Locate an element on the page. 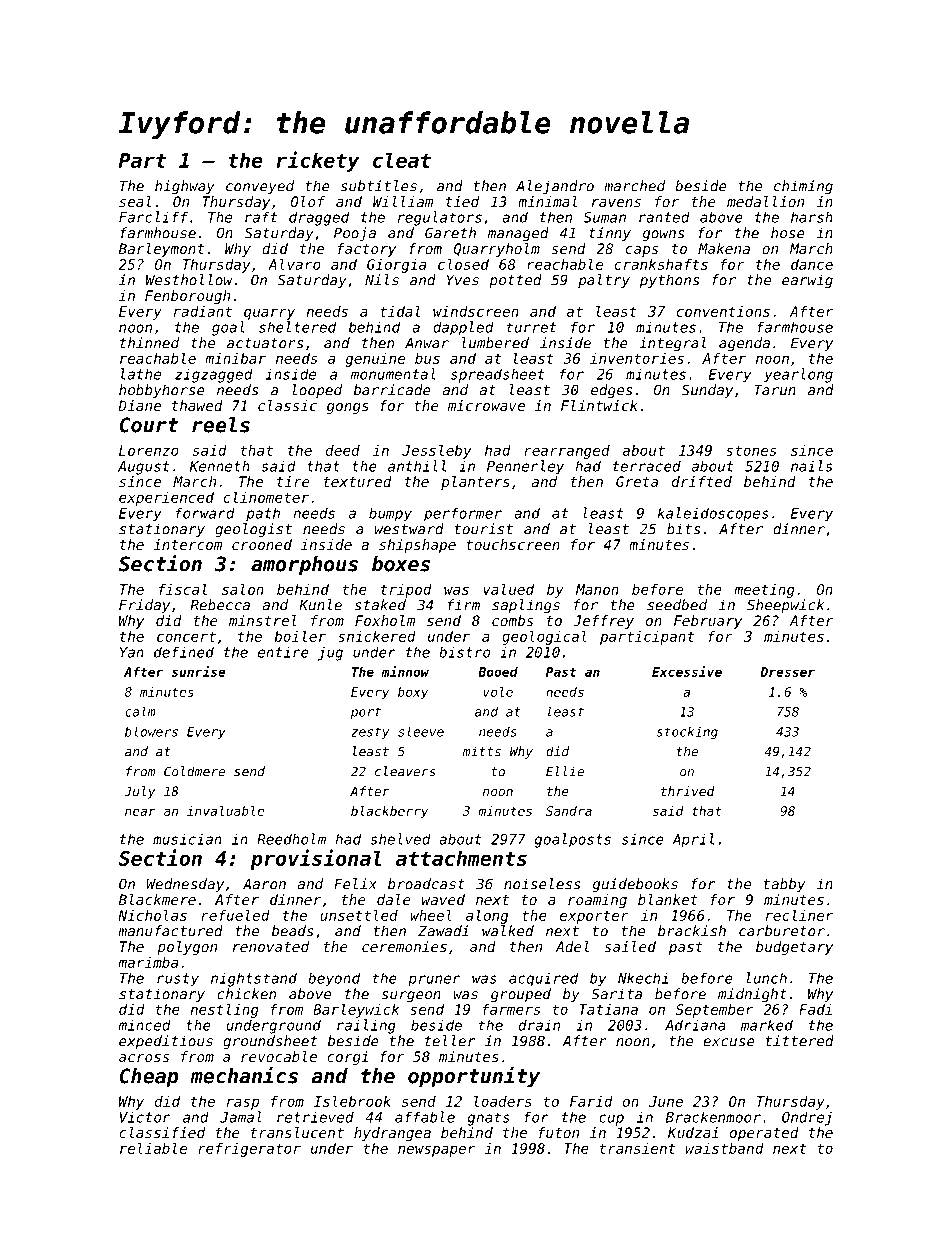 The width and height of the document is (952, 1233). sheltered is located at coordinates (297, 327).
